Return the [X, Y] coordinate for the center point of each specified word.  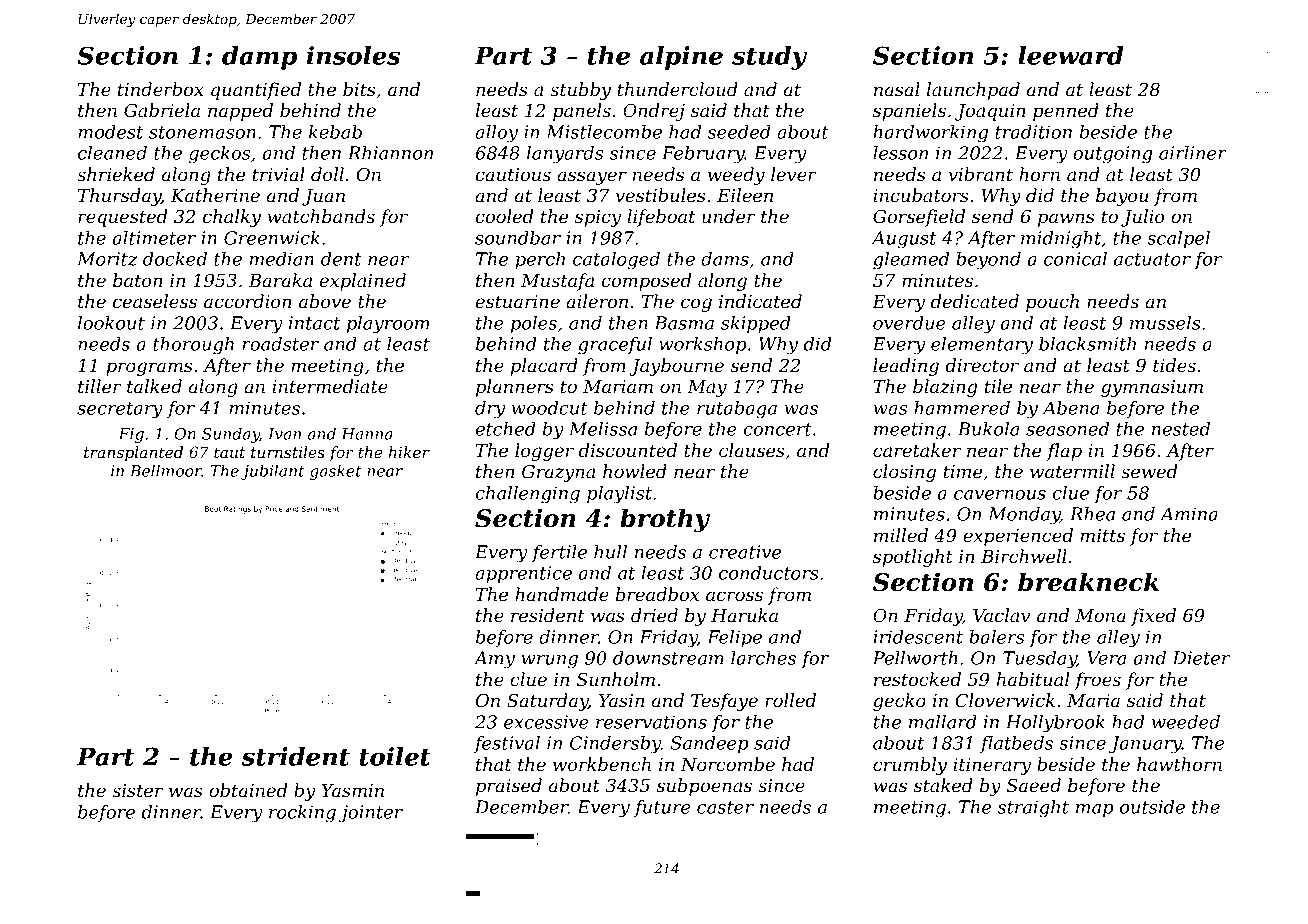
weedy [736, 176]
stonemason [202, 132]
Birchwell [1024, 556]
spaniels [909, 112]
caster [725, 807]
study [769, 58]
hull [610, 552]
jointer [371, 814]
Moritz [107, 259]
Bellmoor [166, 470]
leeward [1071, 55]
